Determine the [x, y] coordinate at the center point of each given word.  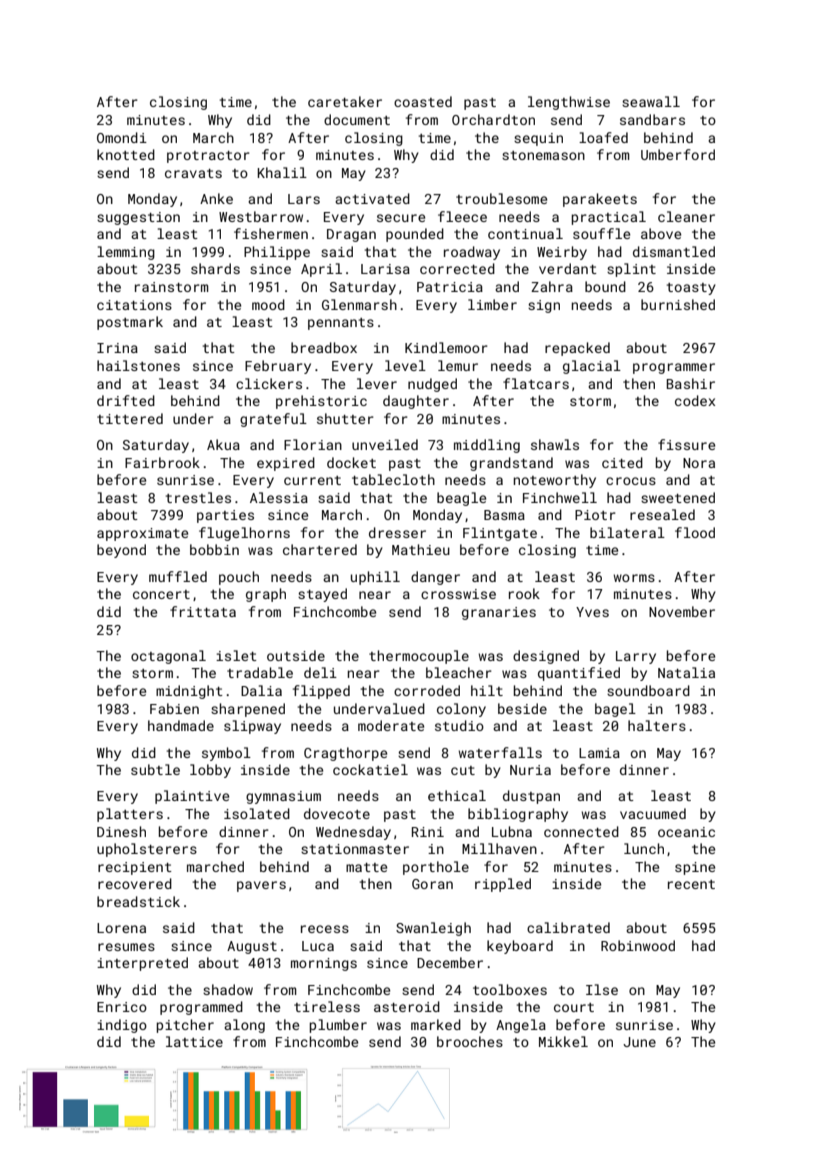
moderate [391, 725]
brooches [470, 1041]
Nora [699, 463]
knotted [126, 154]
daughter [416, 402]
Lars [304, 199]
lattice [194, 1041]
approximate [142, 534]
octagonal [168, 657]
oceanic [686, 832]
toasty [691, 289]
